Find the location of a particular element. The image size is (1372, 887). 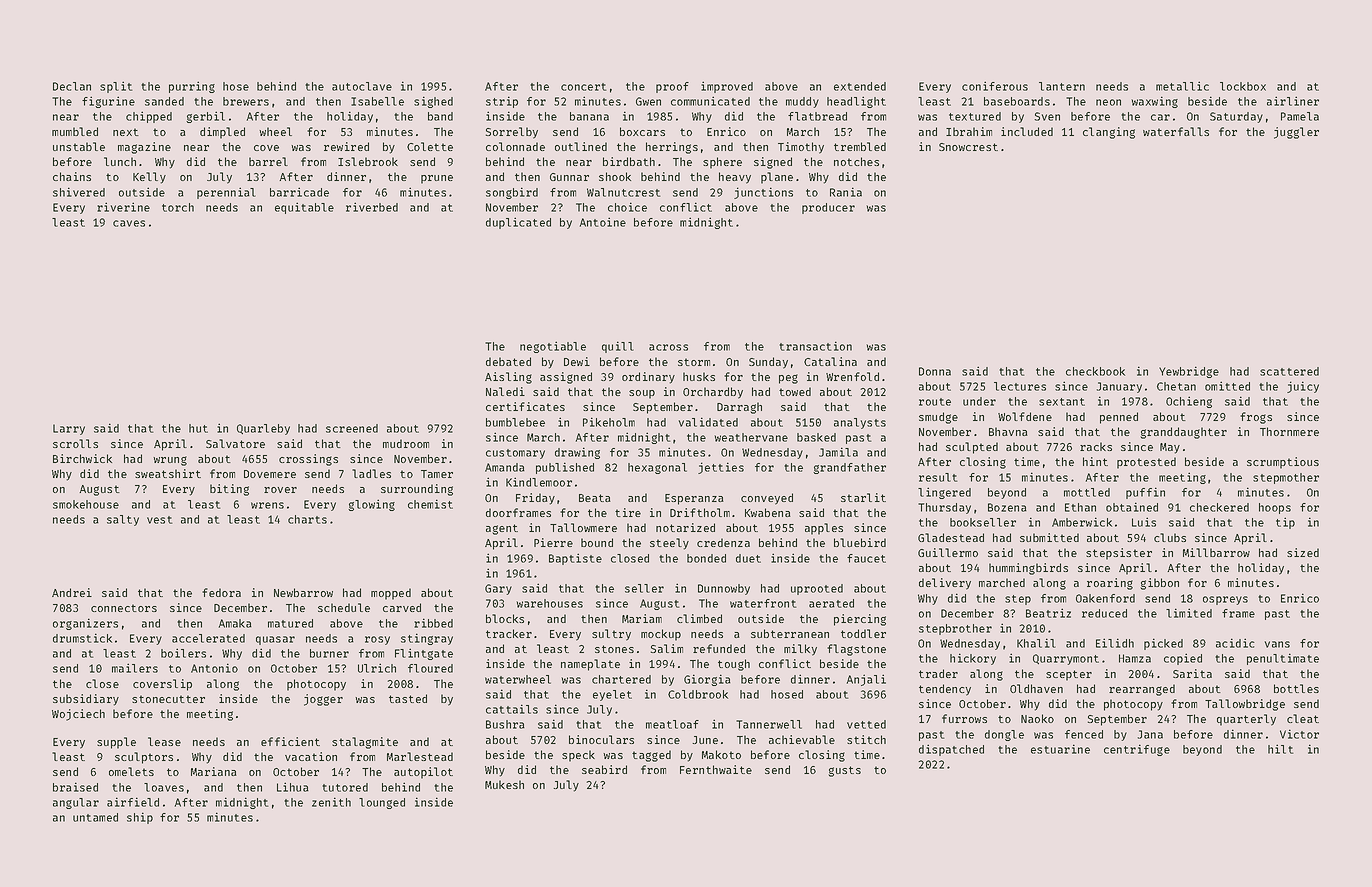

conveyed is located at coordinates (767, 499).
